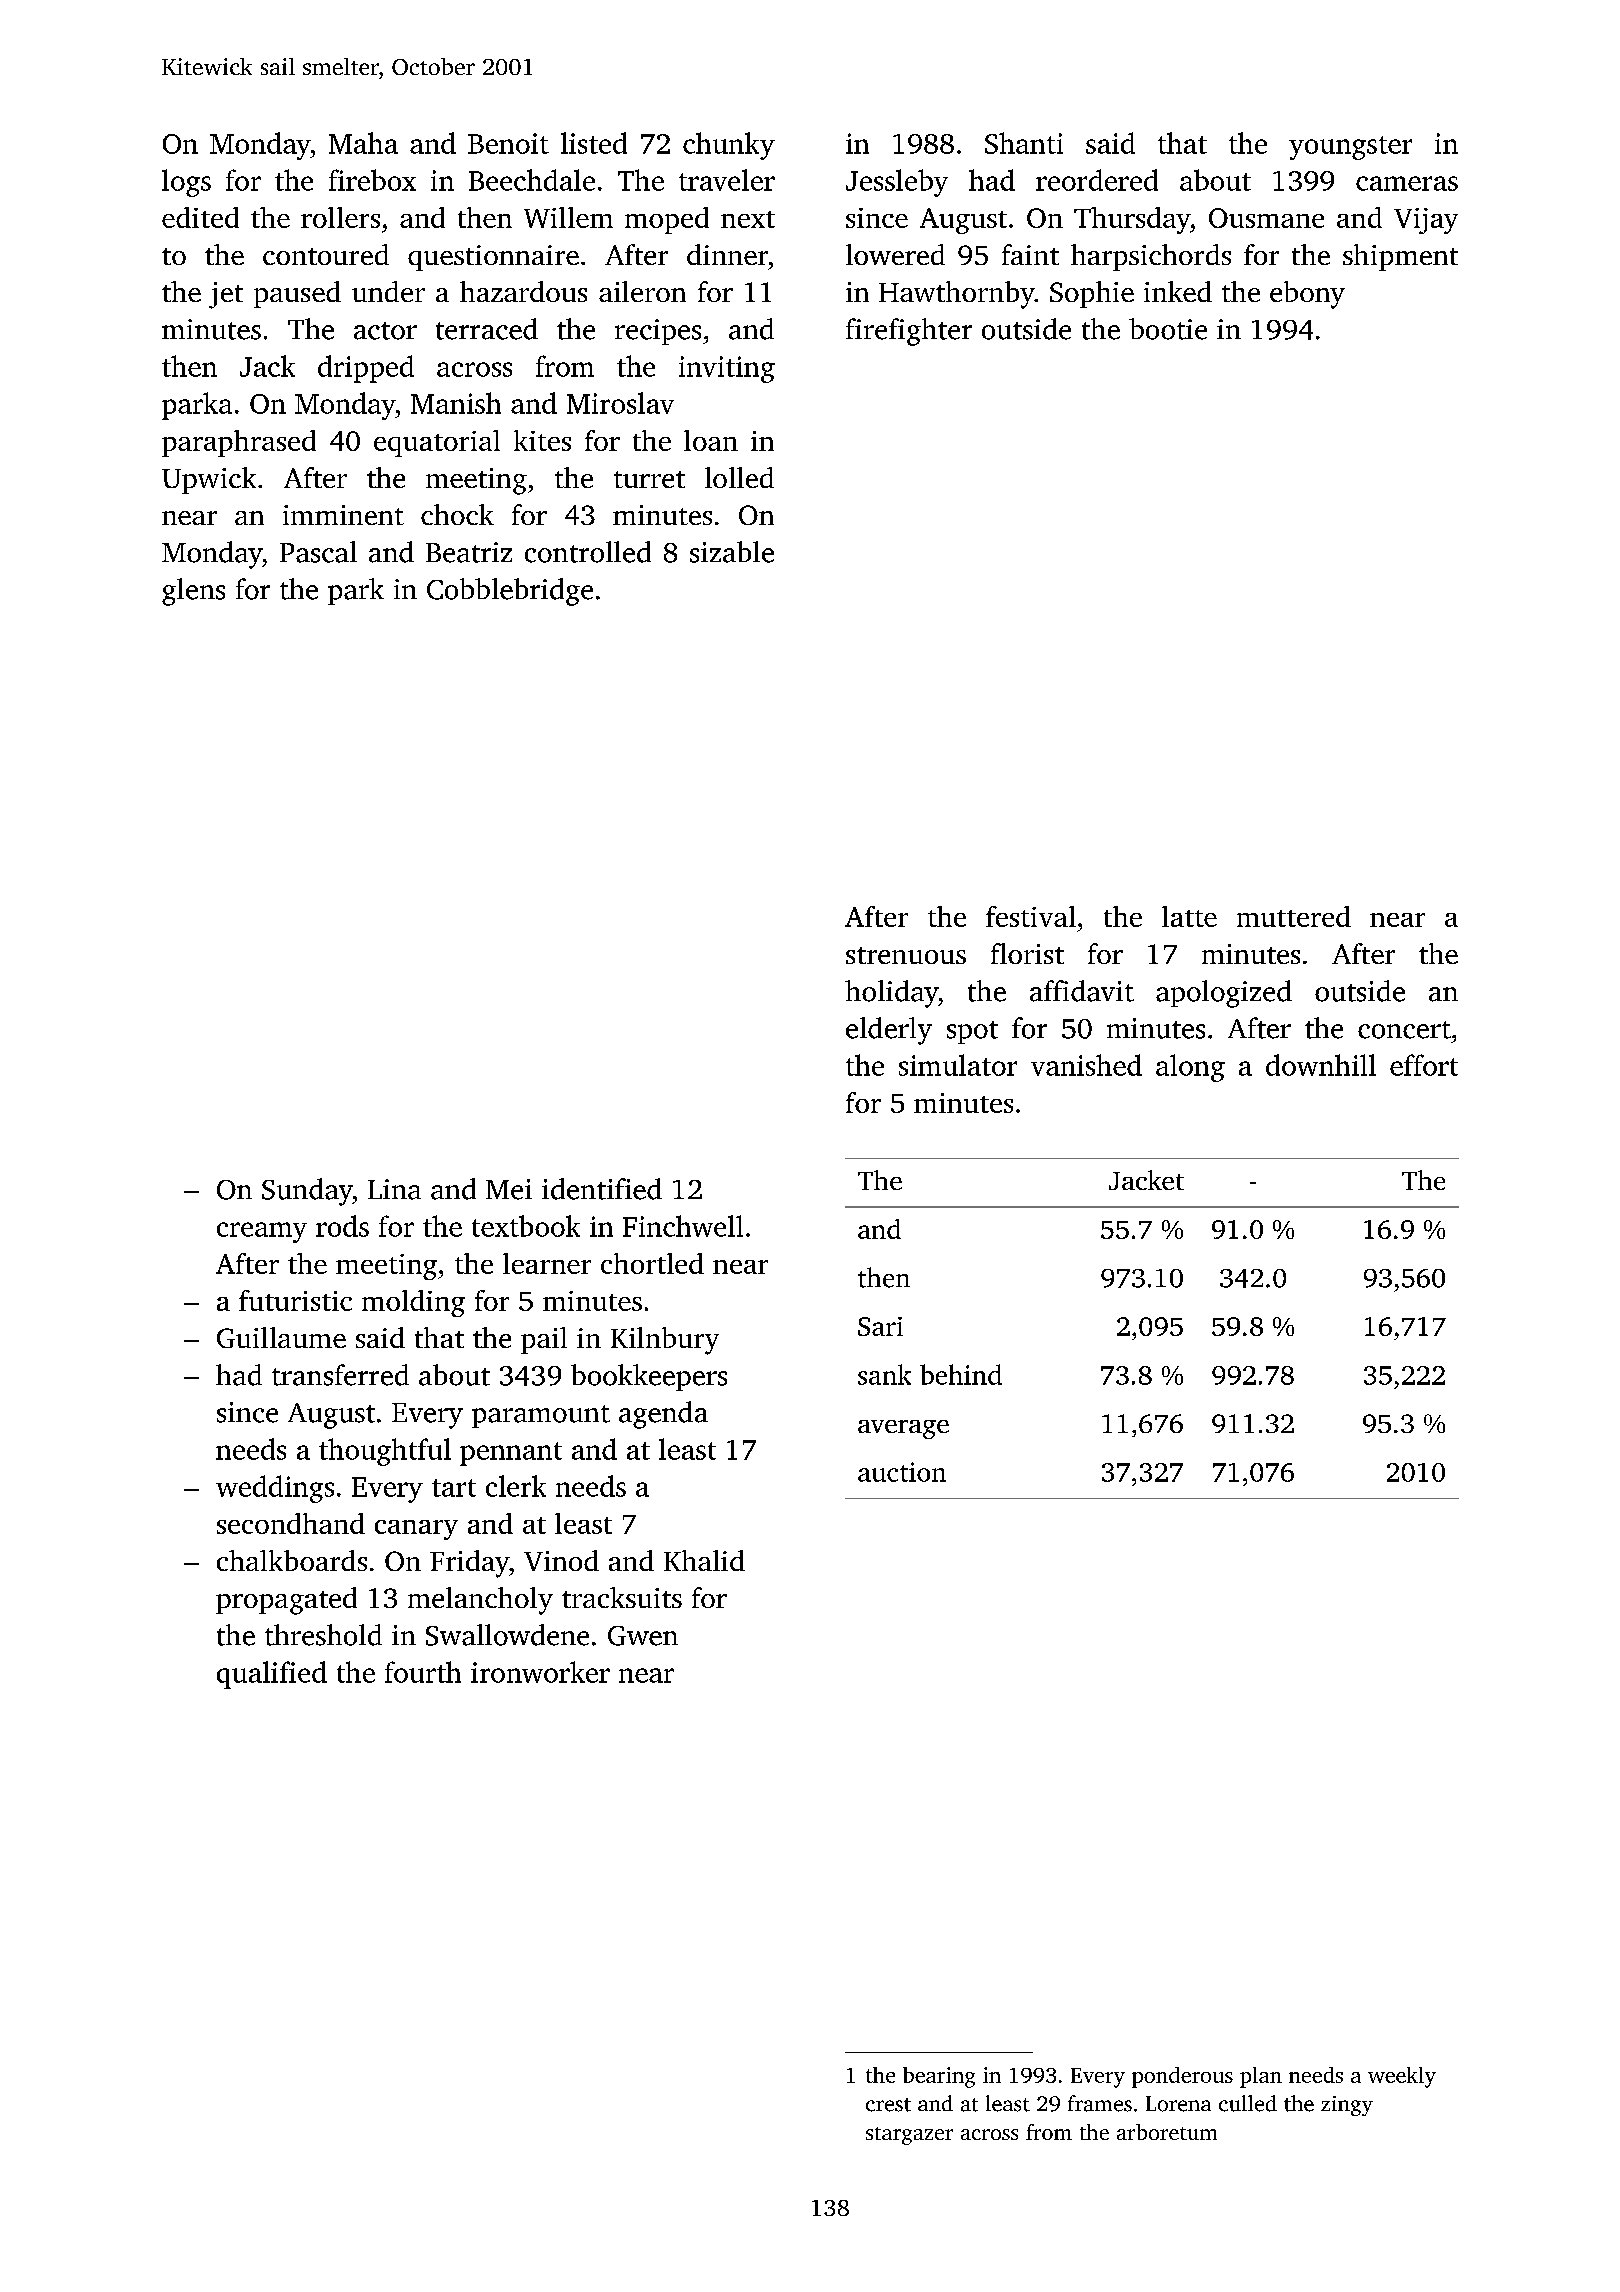  What do you see at coordinates (343, 515) in the screenshot?
I see `imminent` at bounding box center [343, 515].
